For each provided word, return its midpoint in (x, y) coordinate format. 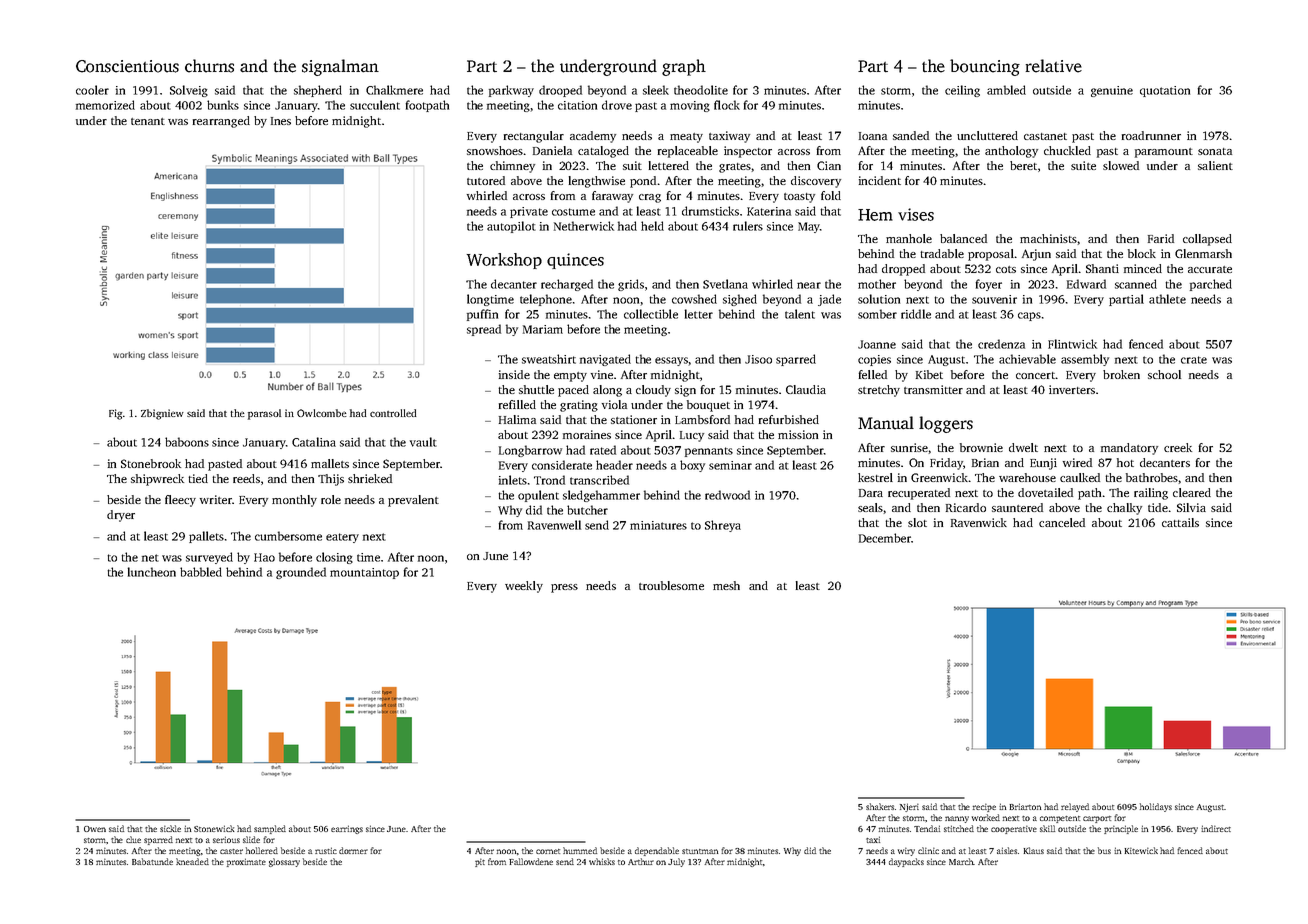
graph (684, 67)
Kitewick (1141, 850)
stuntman (700, 851)
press (564, 588)
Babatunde (152, 861)
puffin (482, 315)
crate (1194, 360)
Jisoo (758, 359)
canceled (1062, 522)
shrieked (370, 478)
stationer (634, 419)
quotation (1165, 91)
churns (209, 66)
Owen (95, 829)
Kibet (929, 374)
